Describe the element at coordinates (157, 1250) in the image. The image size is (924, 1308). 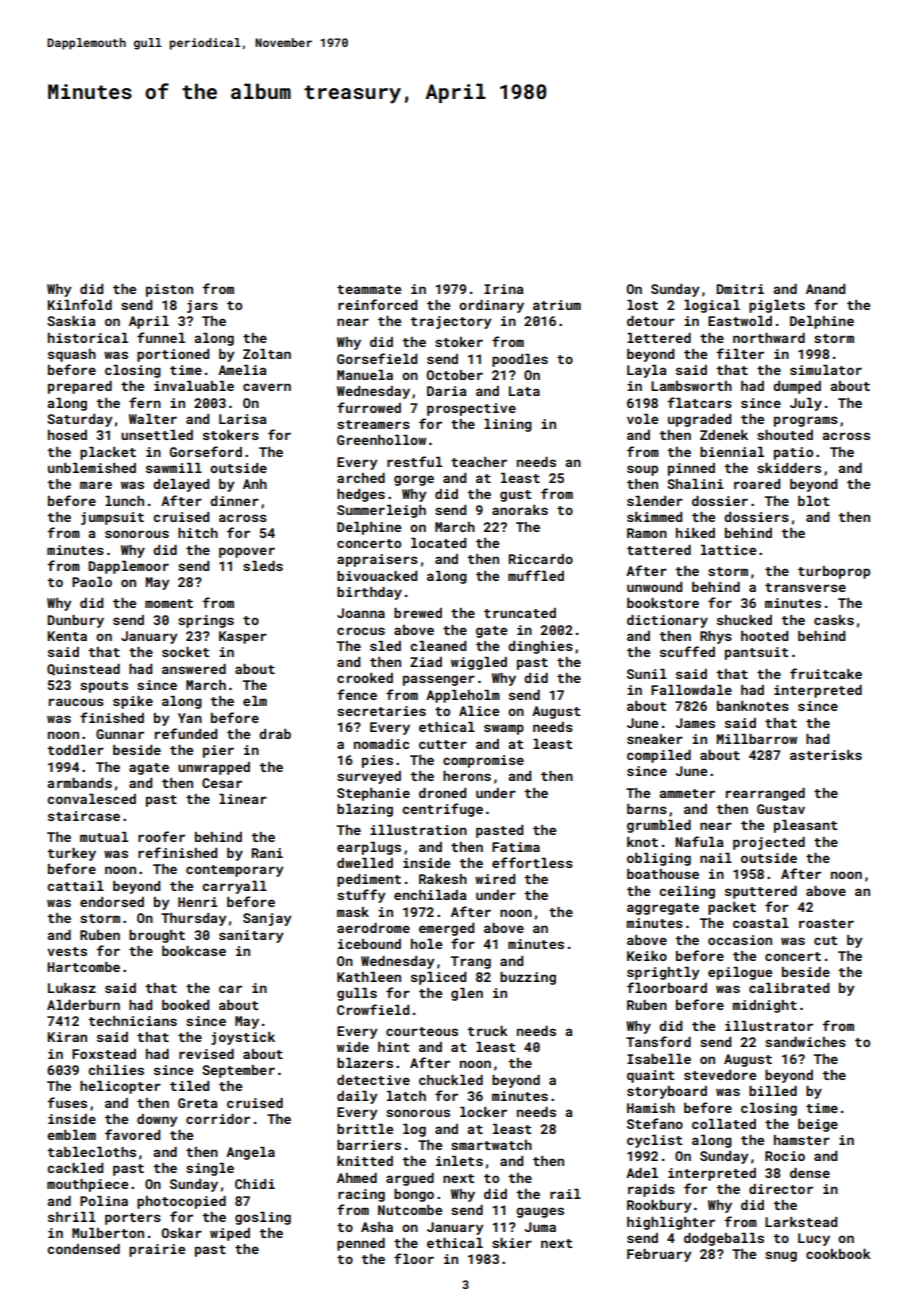
I see `prairie` at that location.
